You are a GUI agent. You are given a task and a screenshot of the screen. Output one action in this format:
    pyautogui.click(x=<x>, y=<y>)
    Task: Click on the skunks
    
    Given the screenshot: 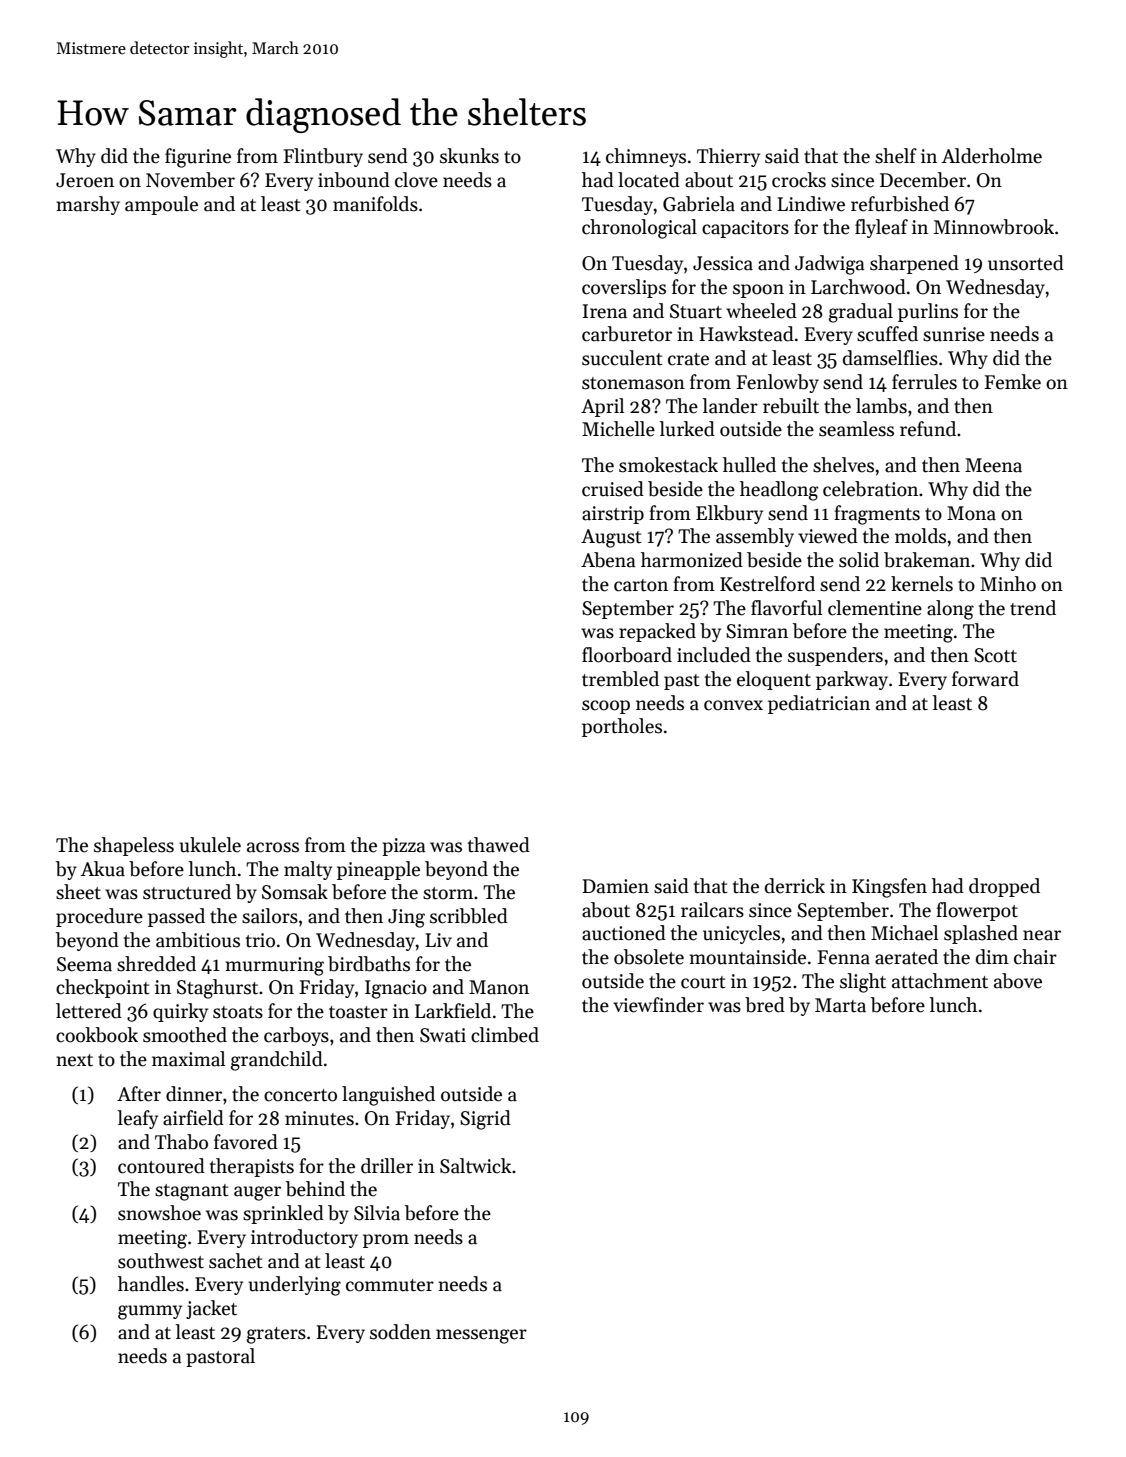 What is the action you would take?
    pyautogui.click(x=469, y=156)
